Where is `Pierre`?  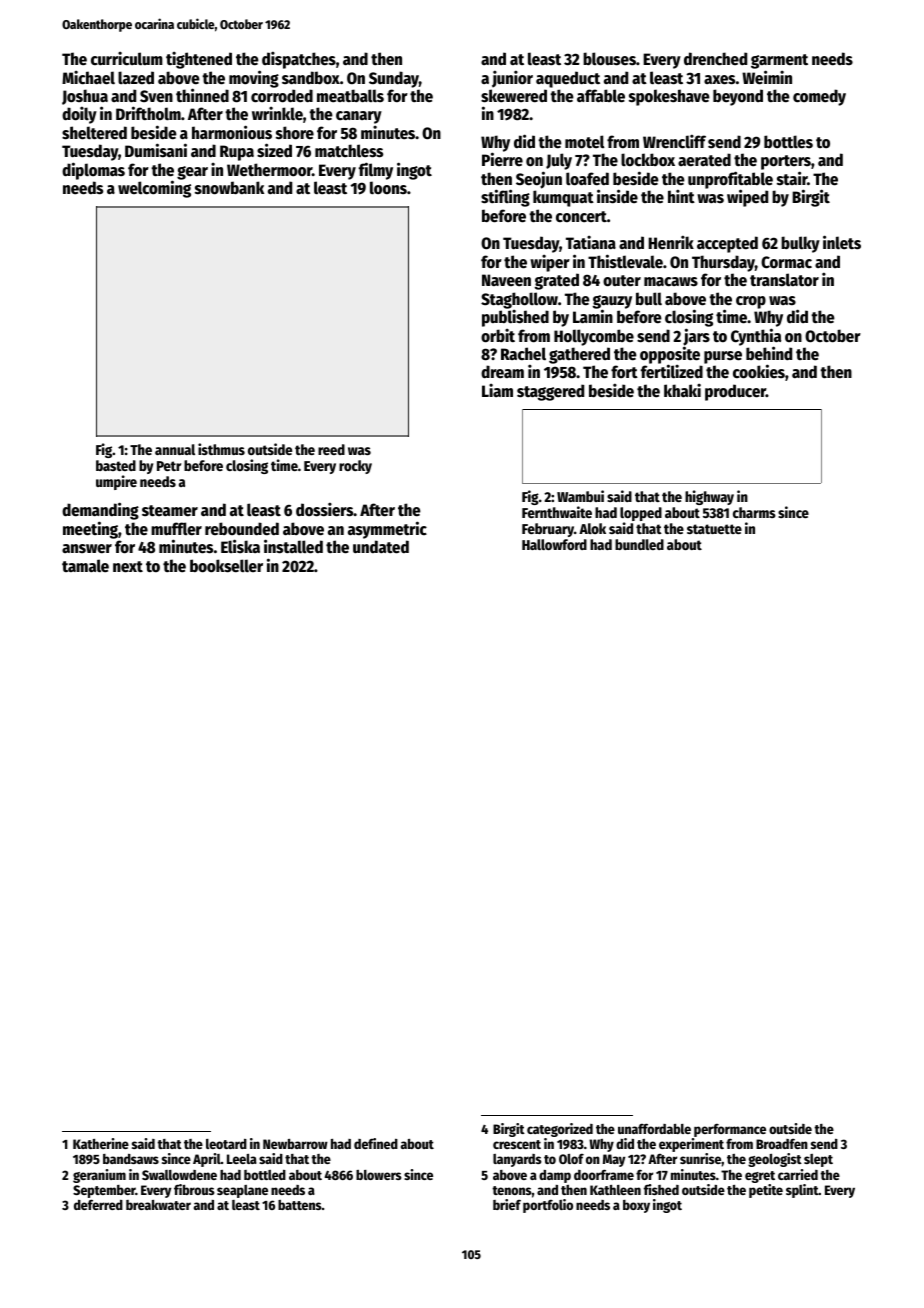 Pierre is located at coordinates (502, 159).
